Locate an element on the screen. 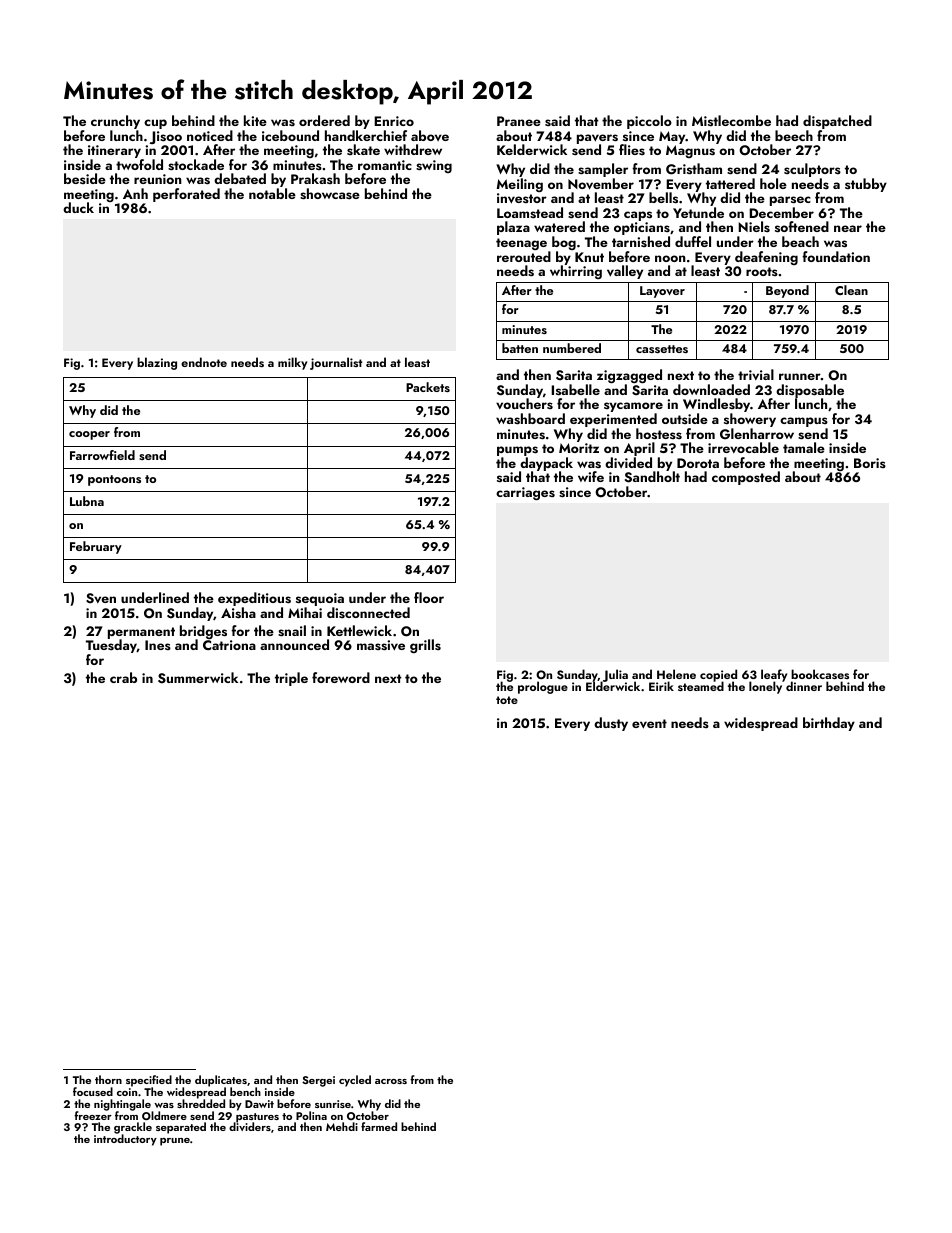 This screenshot has width=952, height=1233. across is located at coordinates (391, 1081).
